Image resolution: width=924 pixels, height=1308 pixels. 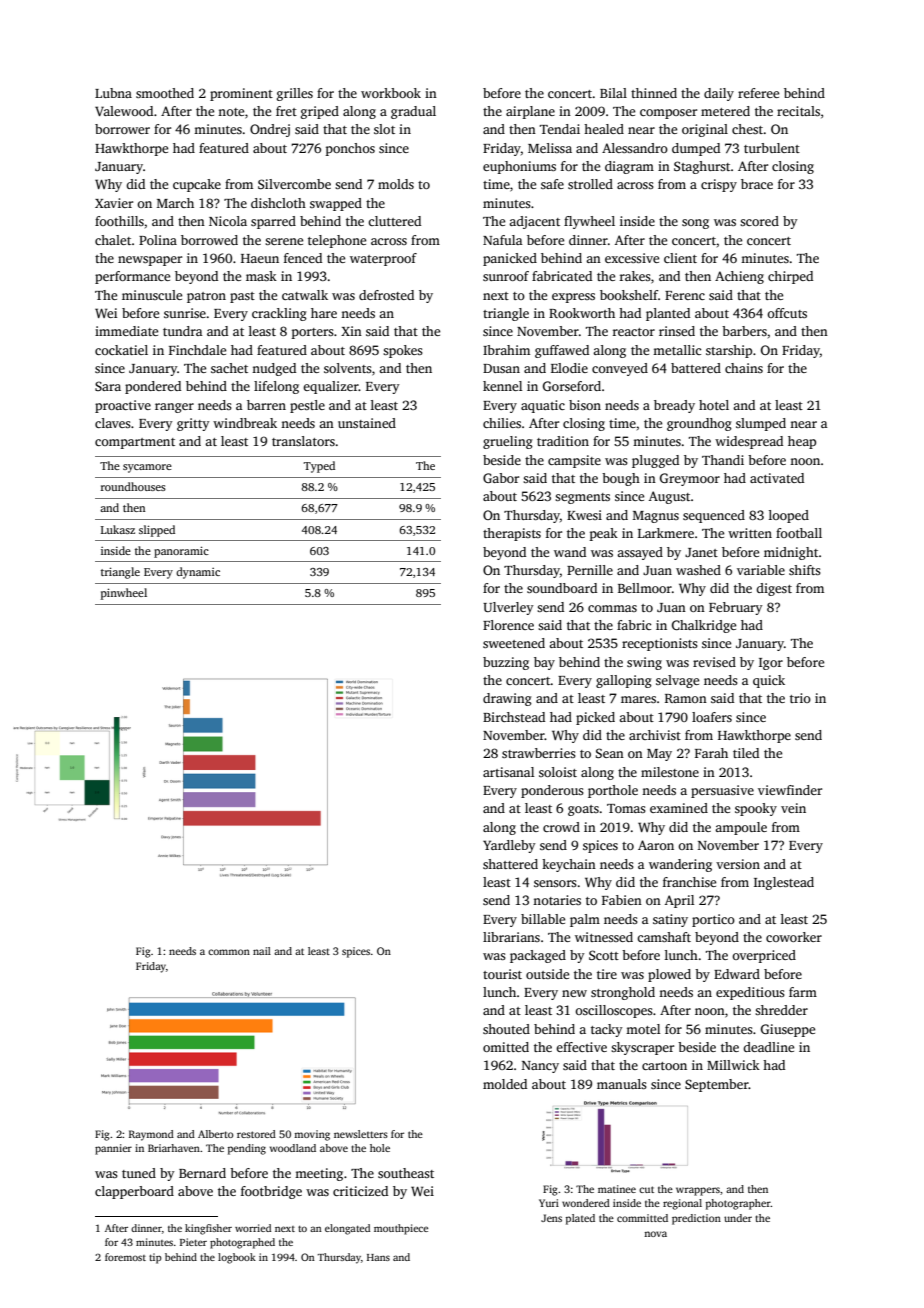 I want to click on pondered, so click(x=153, y=387).
